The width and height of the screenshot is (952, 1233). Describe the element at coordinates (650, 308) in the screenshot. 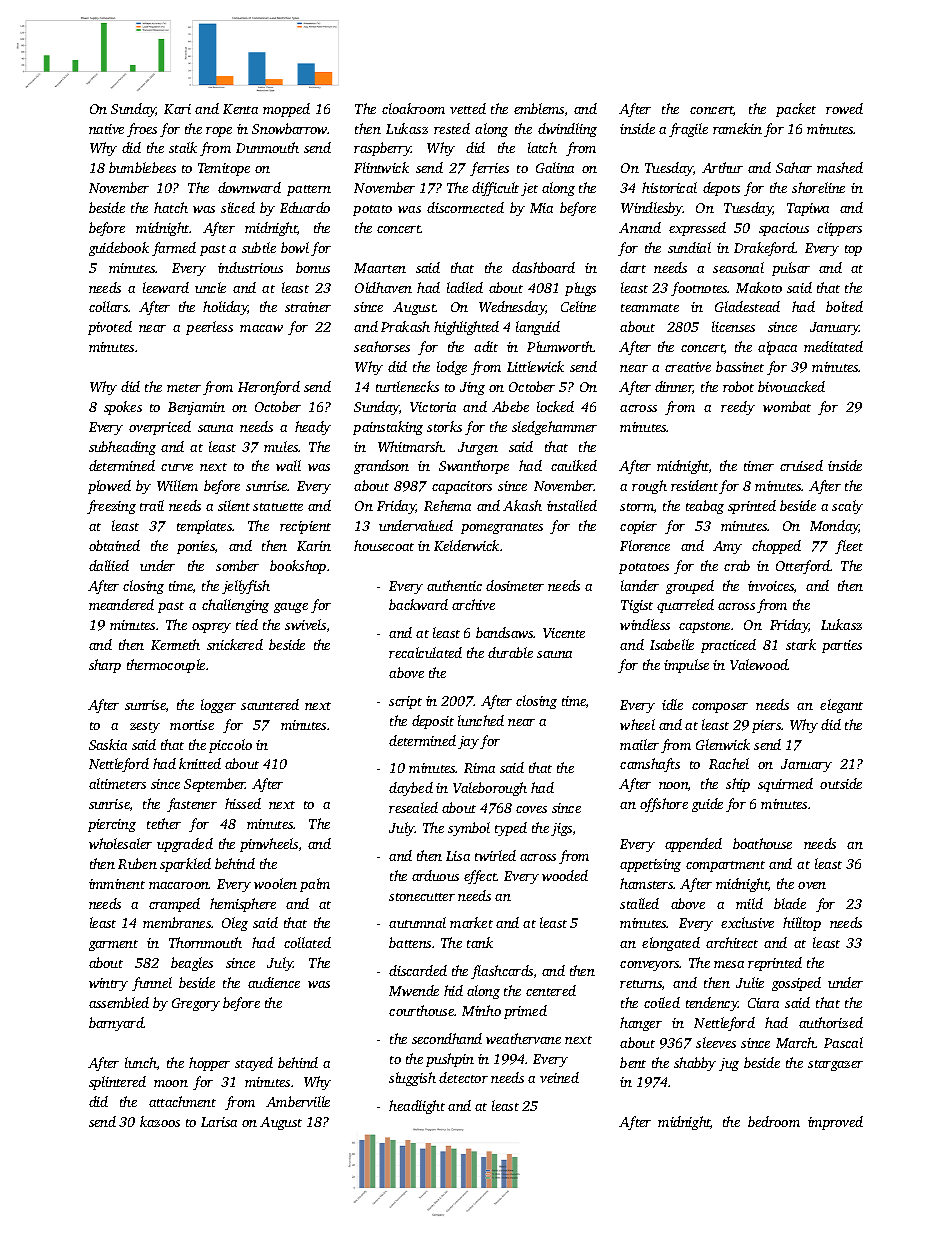

I see `teammate` at that location.
